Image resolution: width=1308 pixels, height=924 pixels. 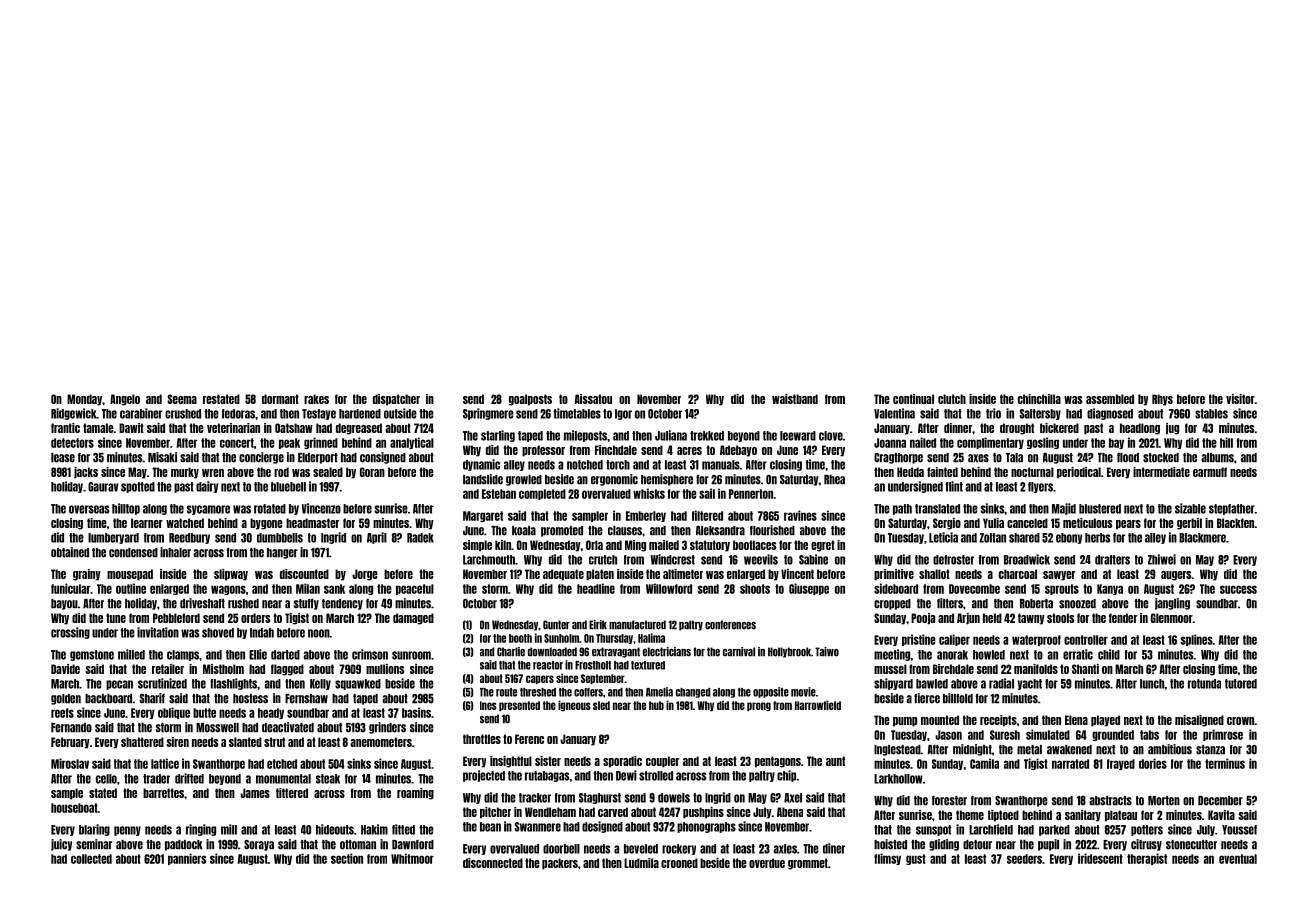 What do you see at coordinates (495, 813) in the screenshot?
I see `pitcher` at bounding box center [495, 813].
